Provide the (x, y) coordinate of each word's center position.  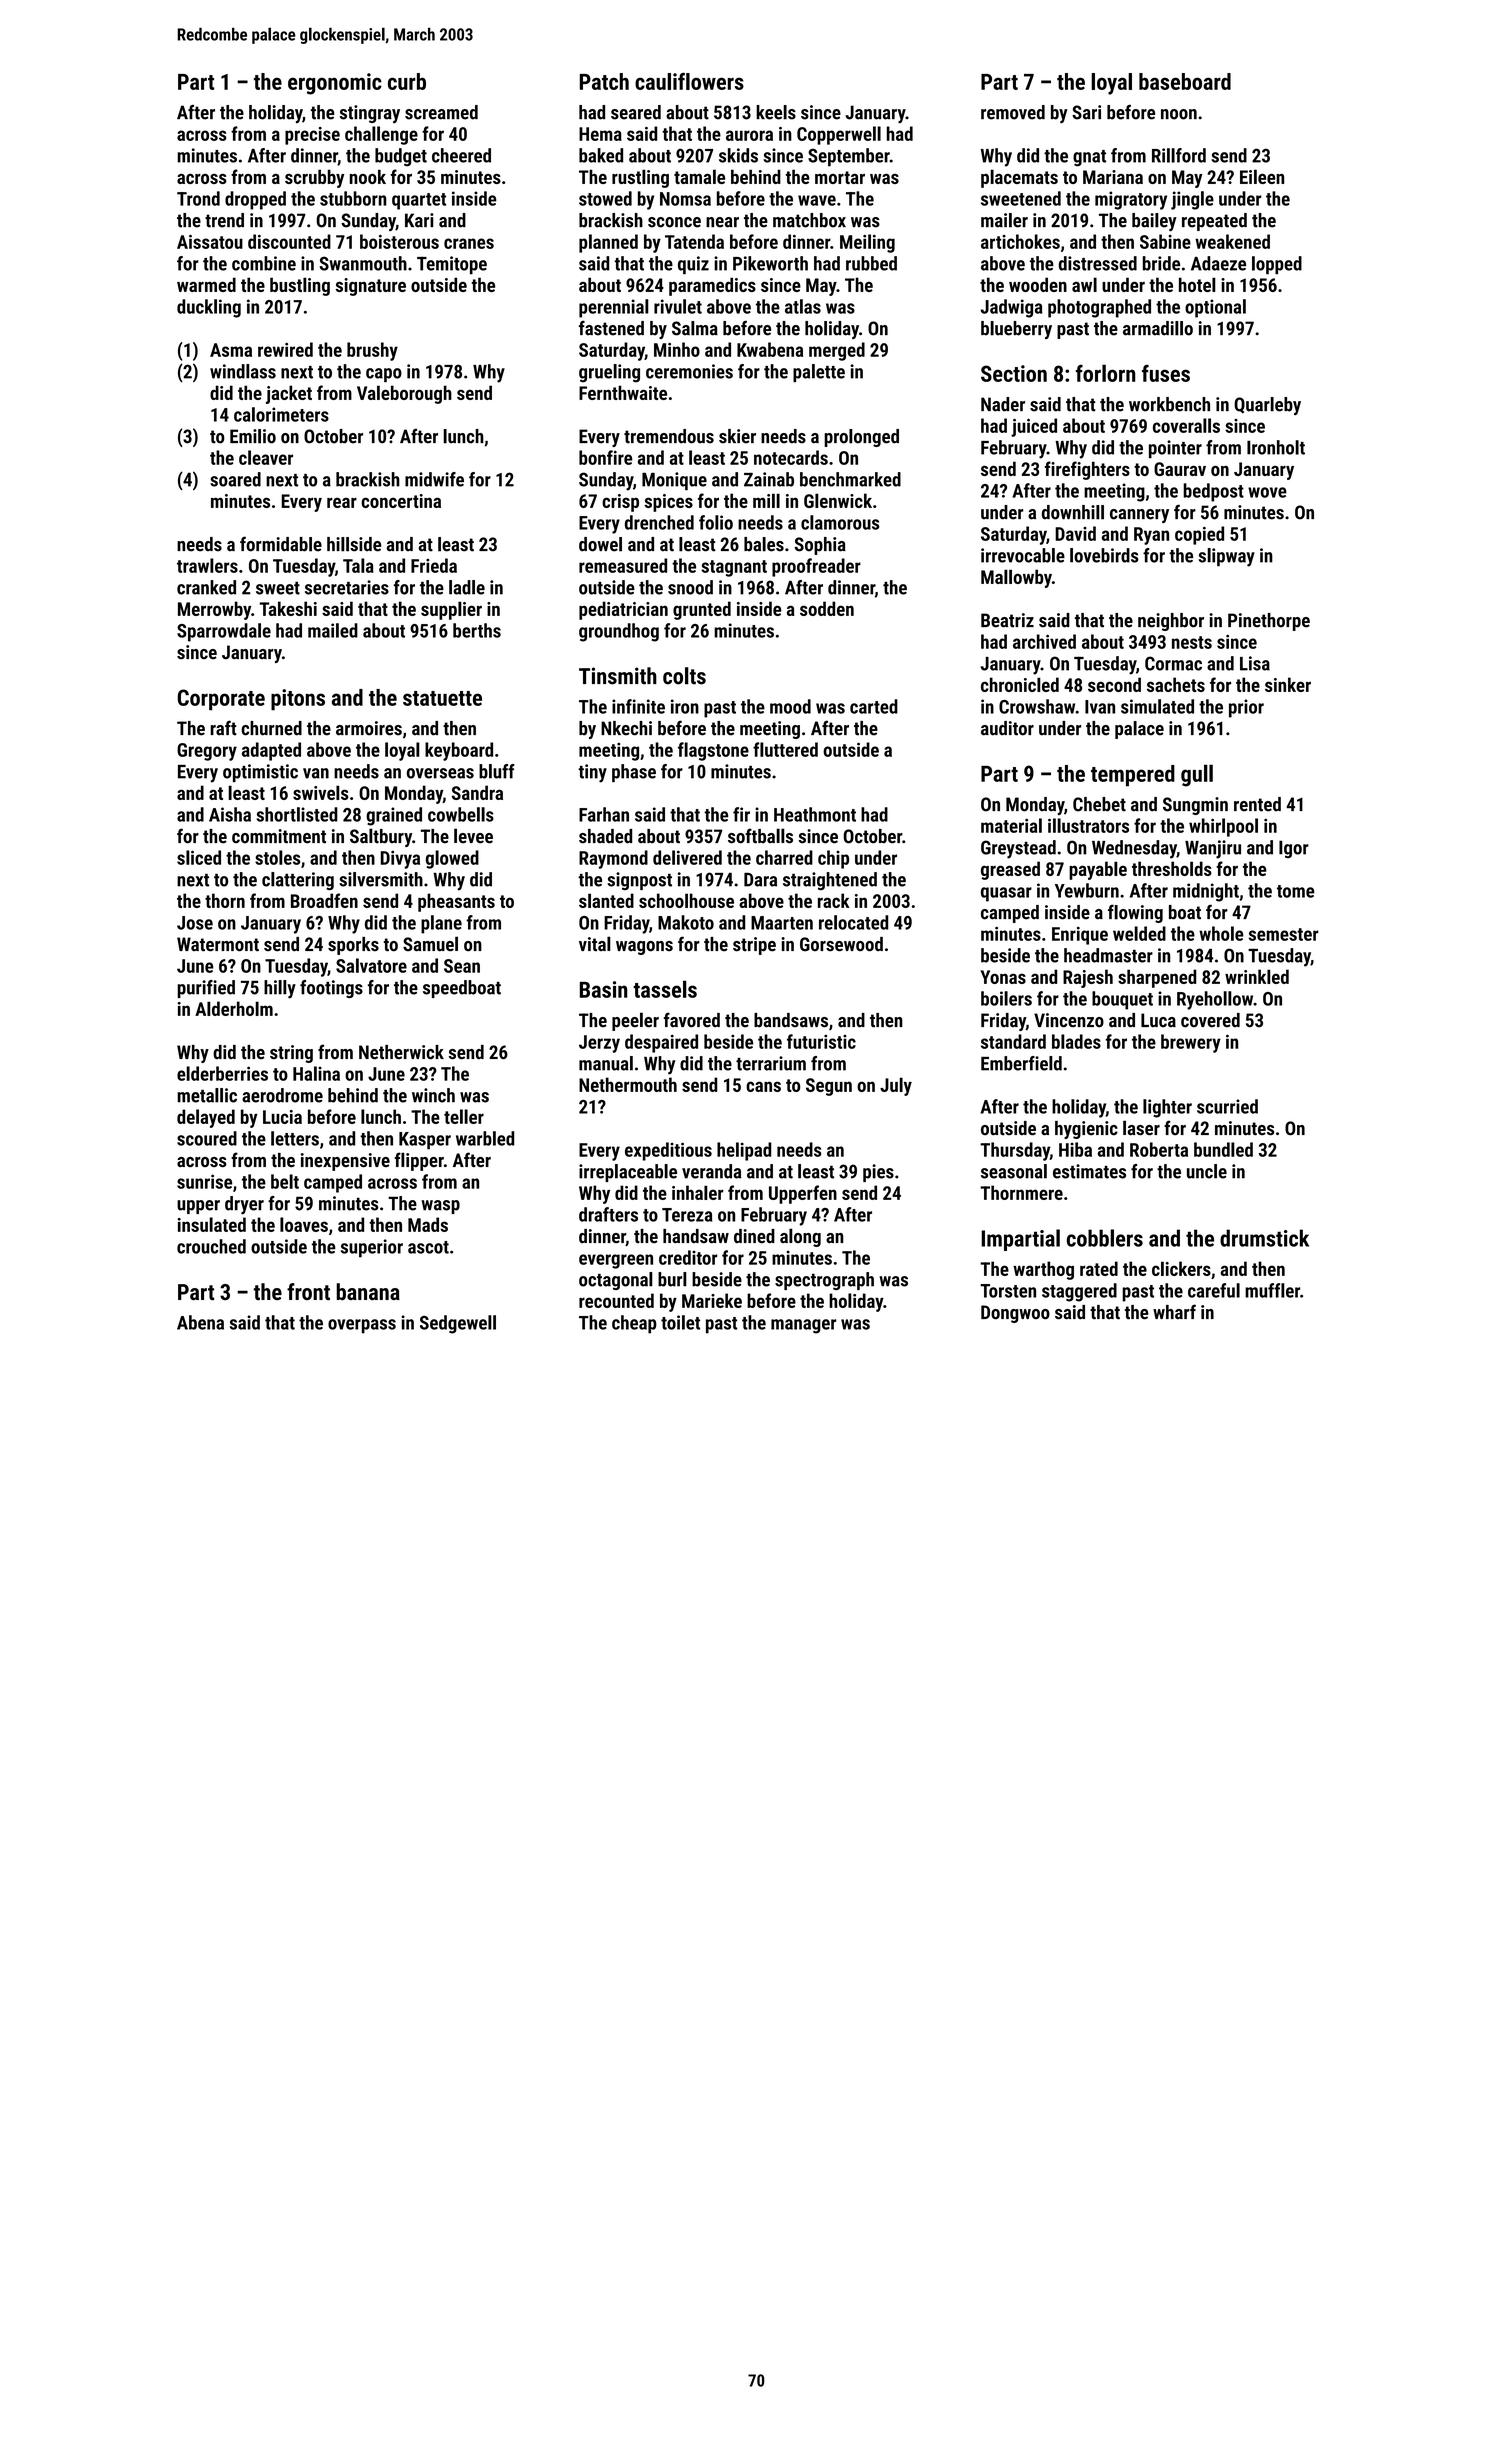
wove (1267, 492)
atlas (803, 306)
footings (331, 989)
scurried (1227, 1106)
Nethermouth (628, 1084)
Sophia (820, 546)
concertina (401, 501)
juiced (1034, 427)
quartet (419, 201)
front (308, 1292)
